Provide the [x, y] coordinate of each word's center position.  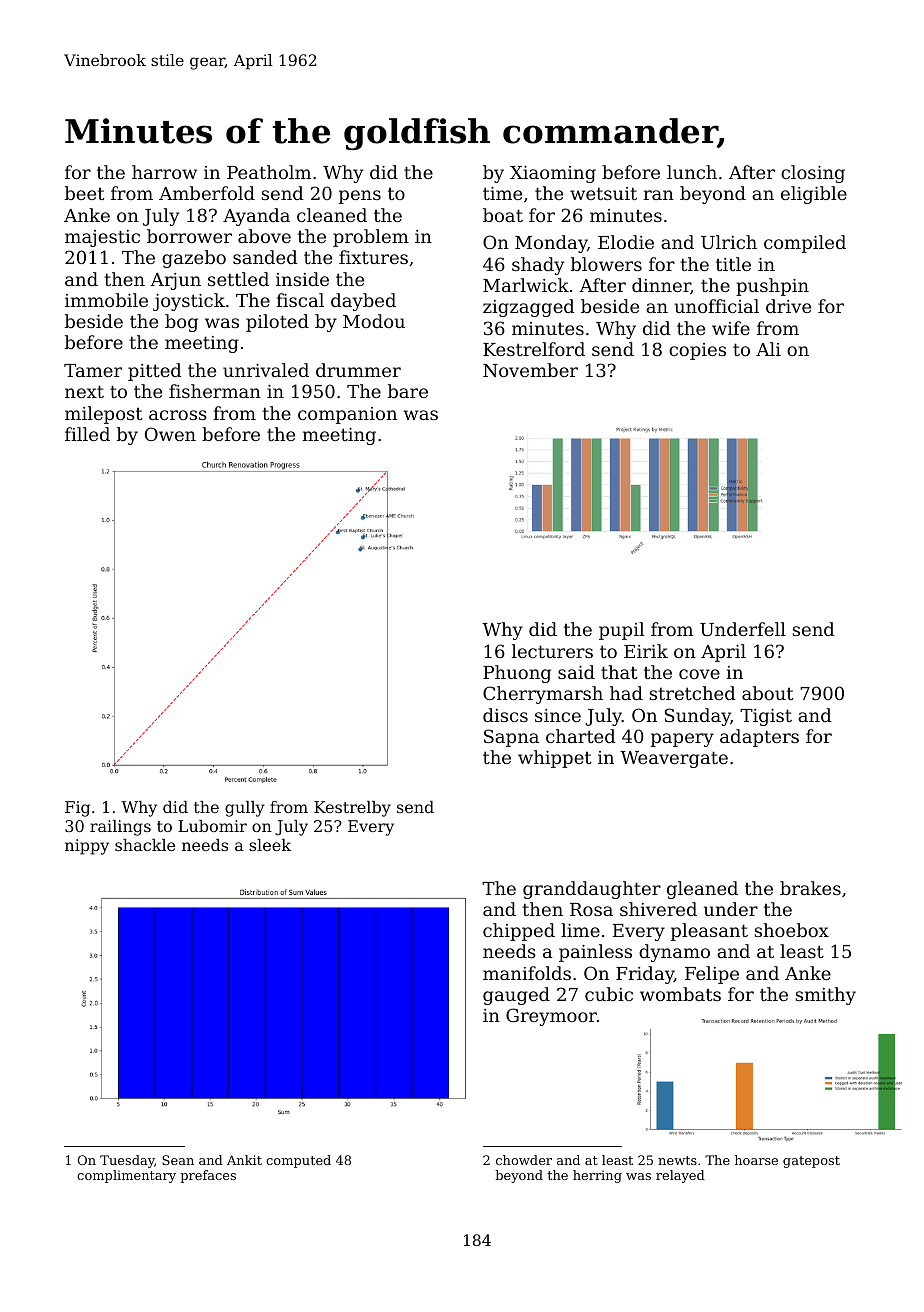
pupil [621, 631]
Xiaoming [553, 174]
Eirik [646, 651]
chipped [519, 932]
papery [682, 740]
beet [84, 193]
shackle [145, 845]
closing [813, 174]
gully [245, 809]
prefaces [208, 1176]
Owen [170, 434]
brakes [810, 888]
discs [505, 715]
